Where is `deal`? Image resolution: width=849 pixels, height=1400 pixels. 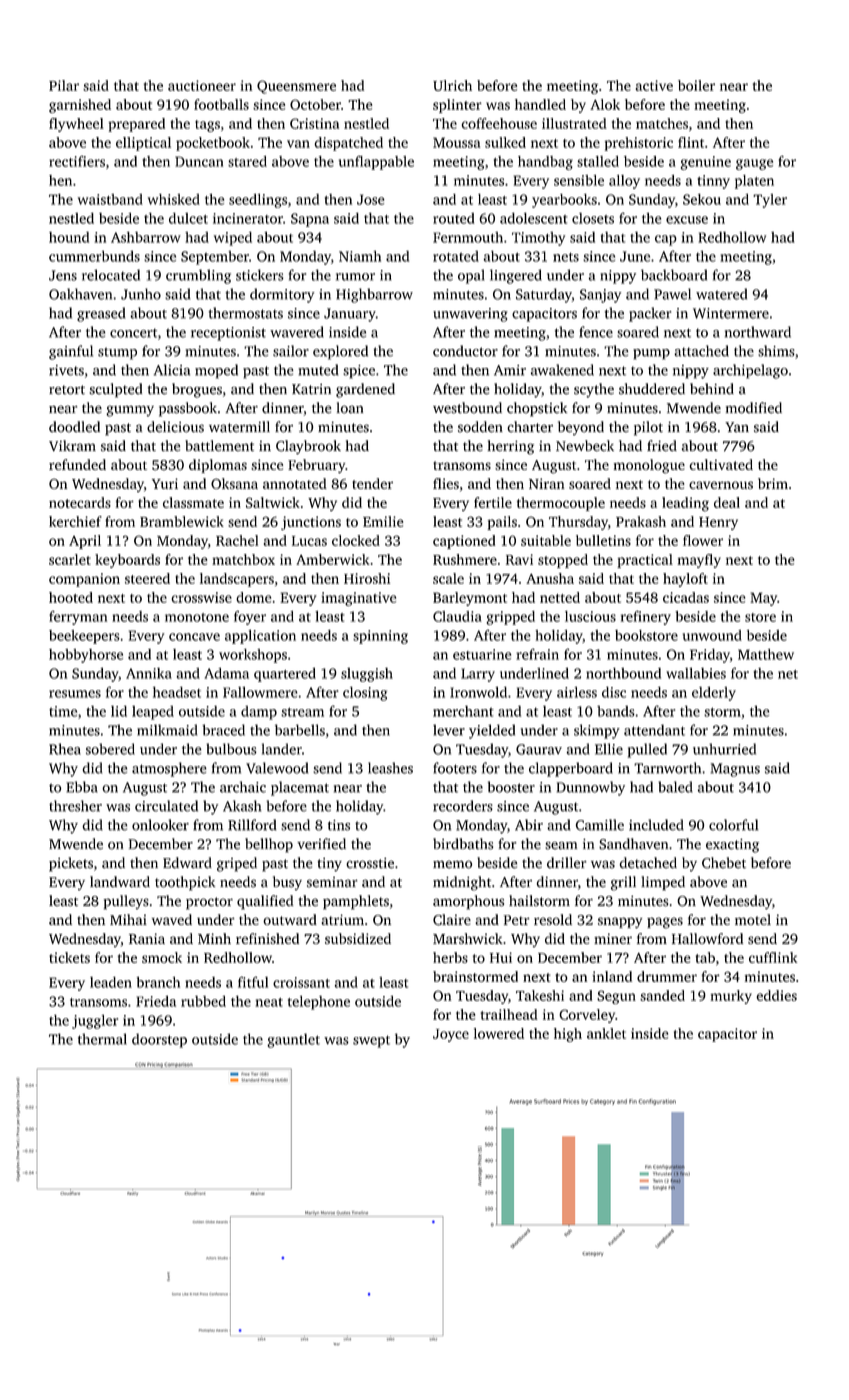
deal is located at coordinates (727, 502).
